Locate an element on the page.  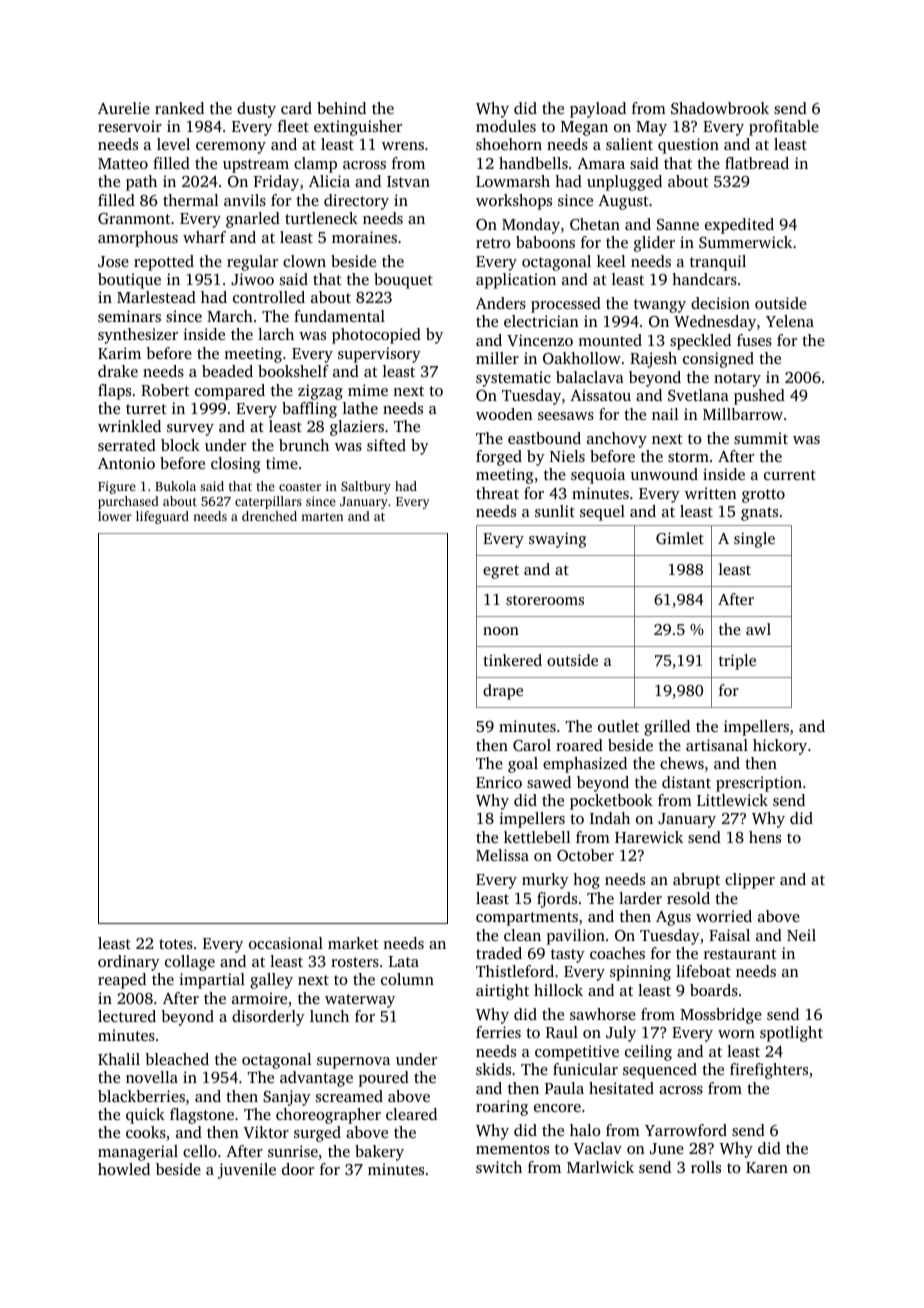
sequenced is located at coordinates (660, 1071).
